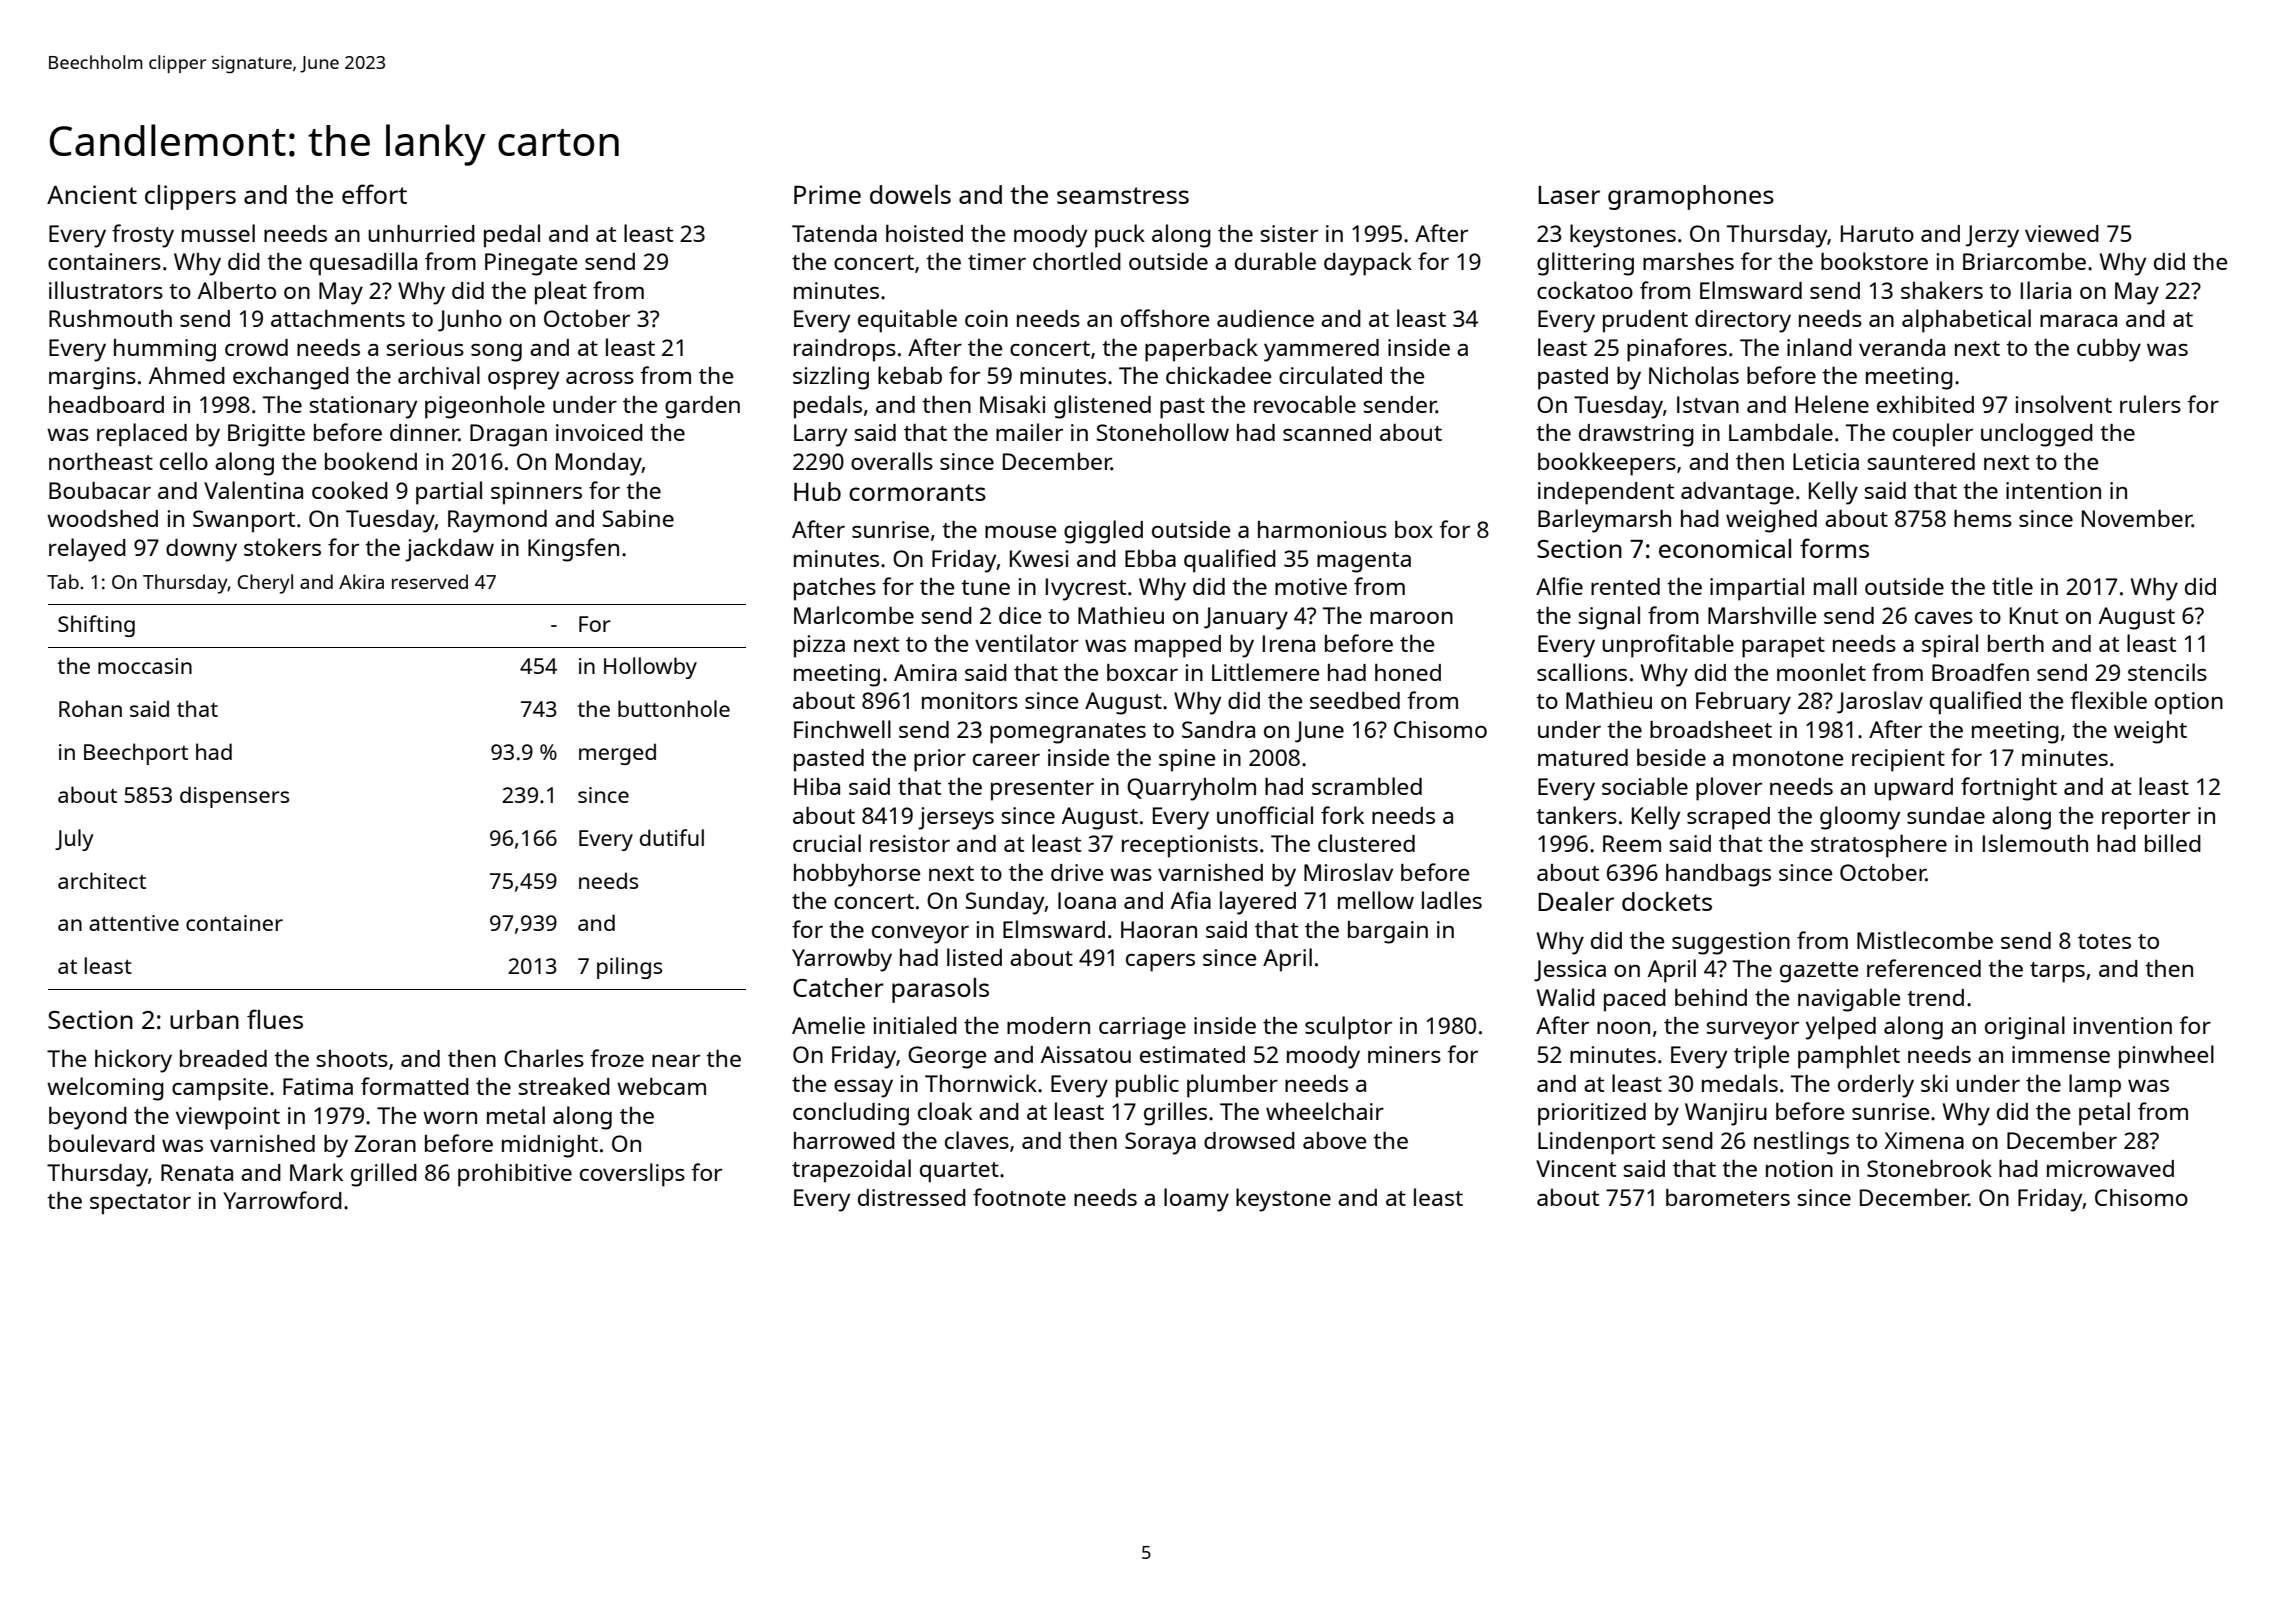 The width and height of the screenshot is (2282, 1614). What do you see at coordinates (1691, 197) in the screenshot?
I see `gramophones` at bounding box center [1691, 197].
